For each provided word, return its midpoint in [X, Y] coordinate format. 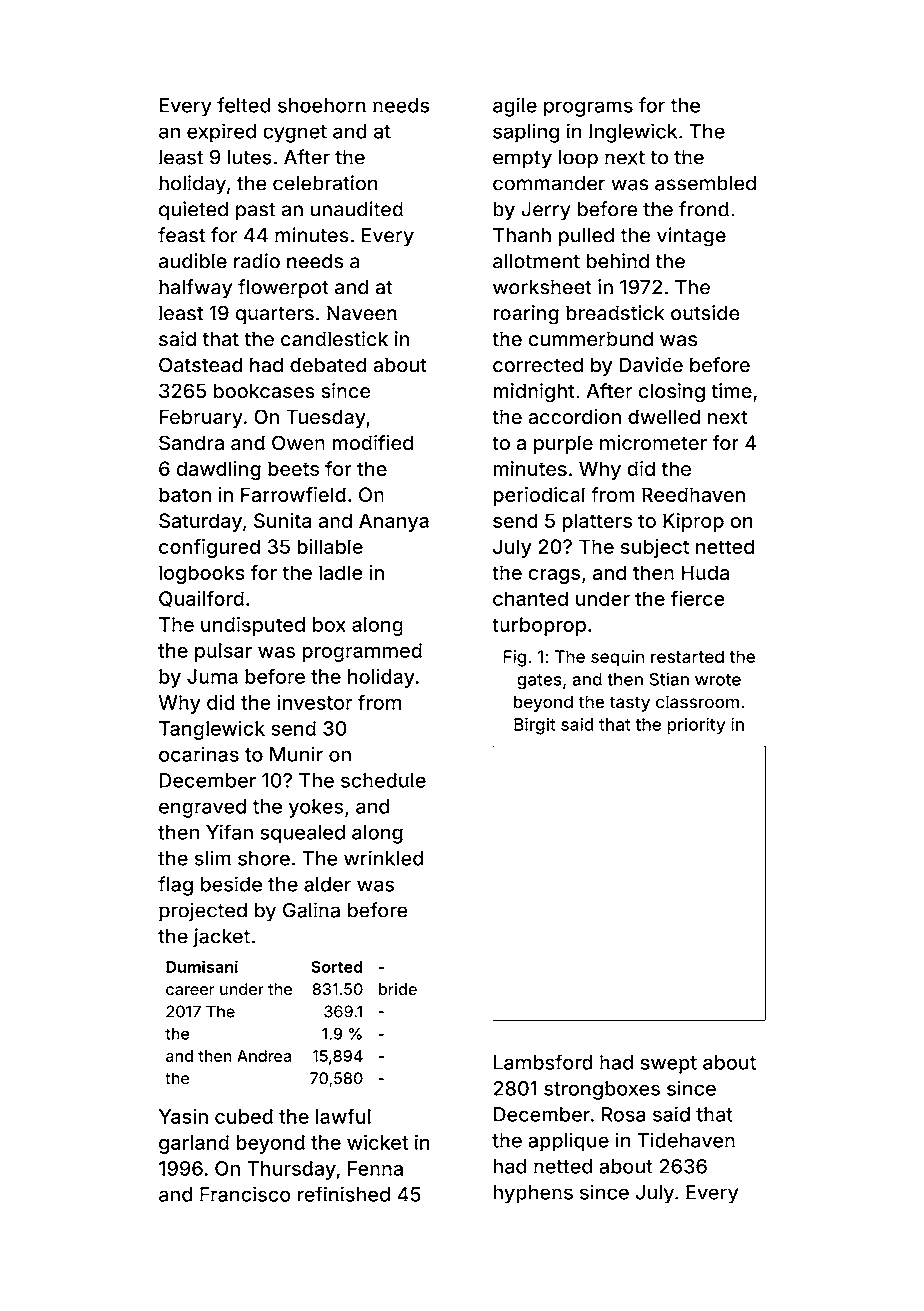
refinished [344, 1194]
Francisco [245, 1194]
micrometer [653, 442]
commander [549, 183]
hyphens [533, 1194]
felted [244, 105]
